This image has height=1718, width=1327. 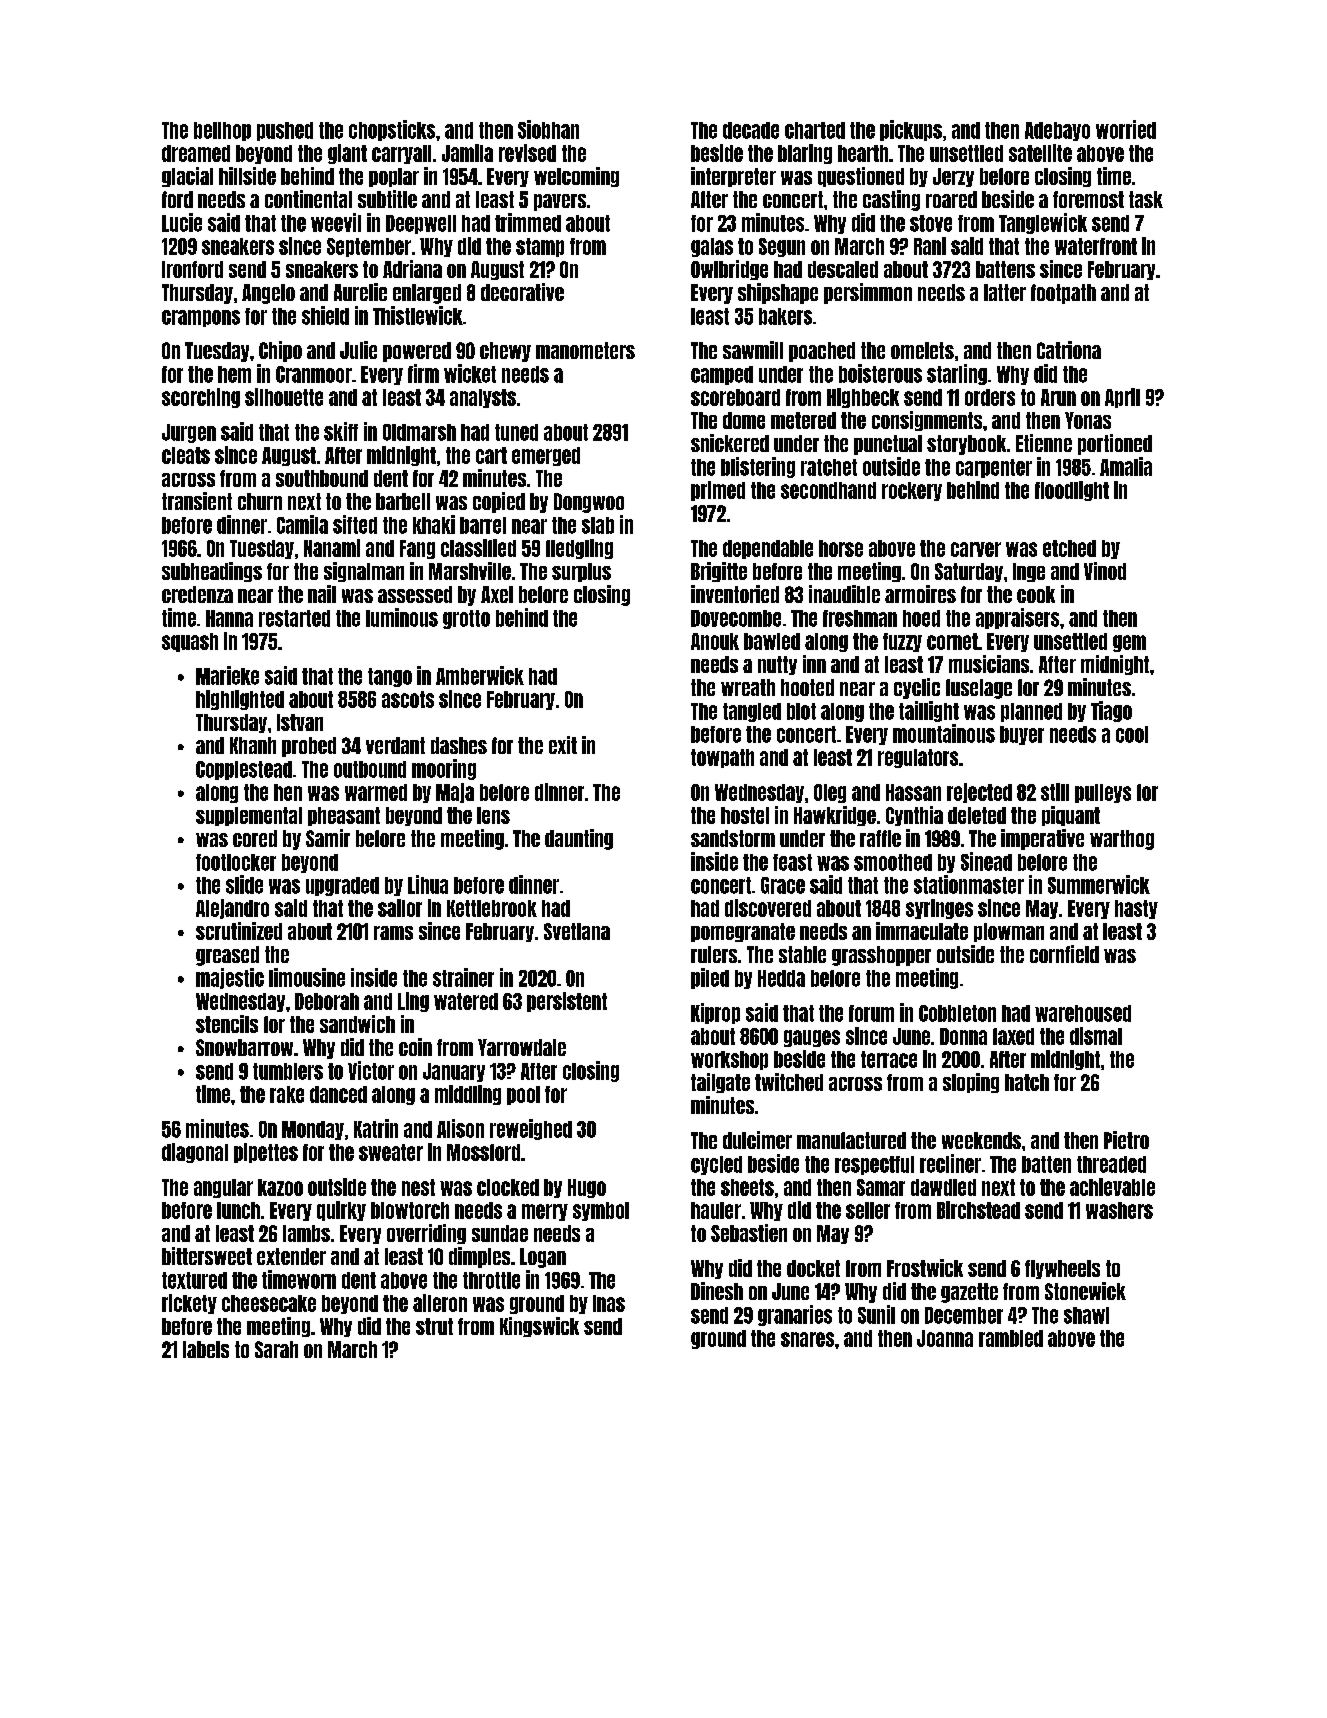 I want to click on footpath, so click(x=1063, y=294).
